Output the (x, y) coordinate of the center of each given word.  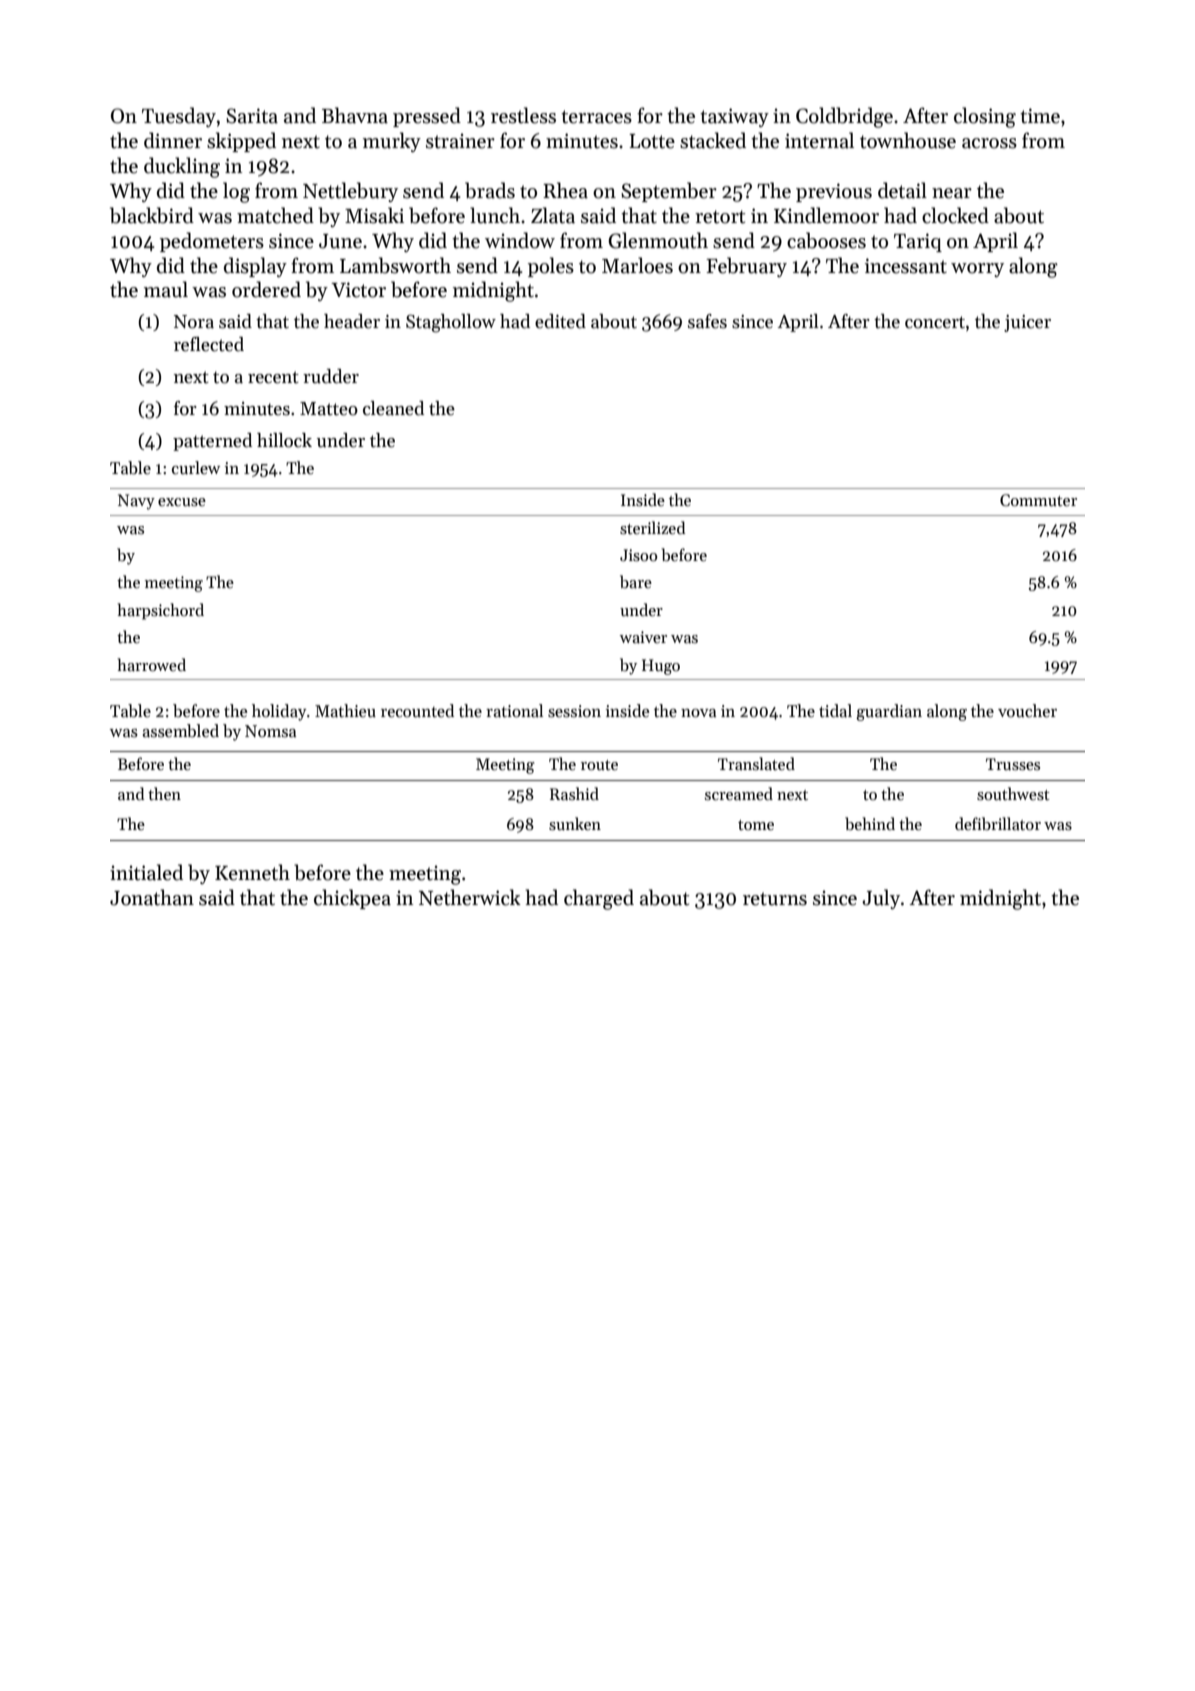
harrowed (151, 664)
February (746, 267)
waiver (643, 637)
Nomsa (270, 731)
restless (523, 115)
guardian (889, 712)
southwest (1013, 794)
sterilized (653, 528)
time (1040, 116)
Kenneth (252, 872)
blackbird (152, 215)
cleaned (393, 408)
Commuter (1038, 500)
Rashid (574, 793)
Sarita (252, 116)
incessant (906, 266)
